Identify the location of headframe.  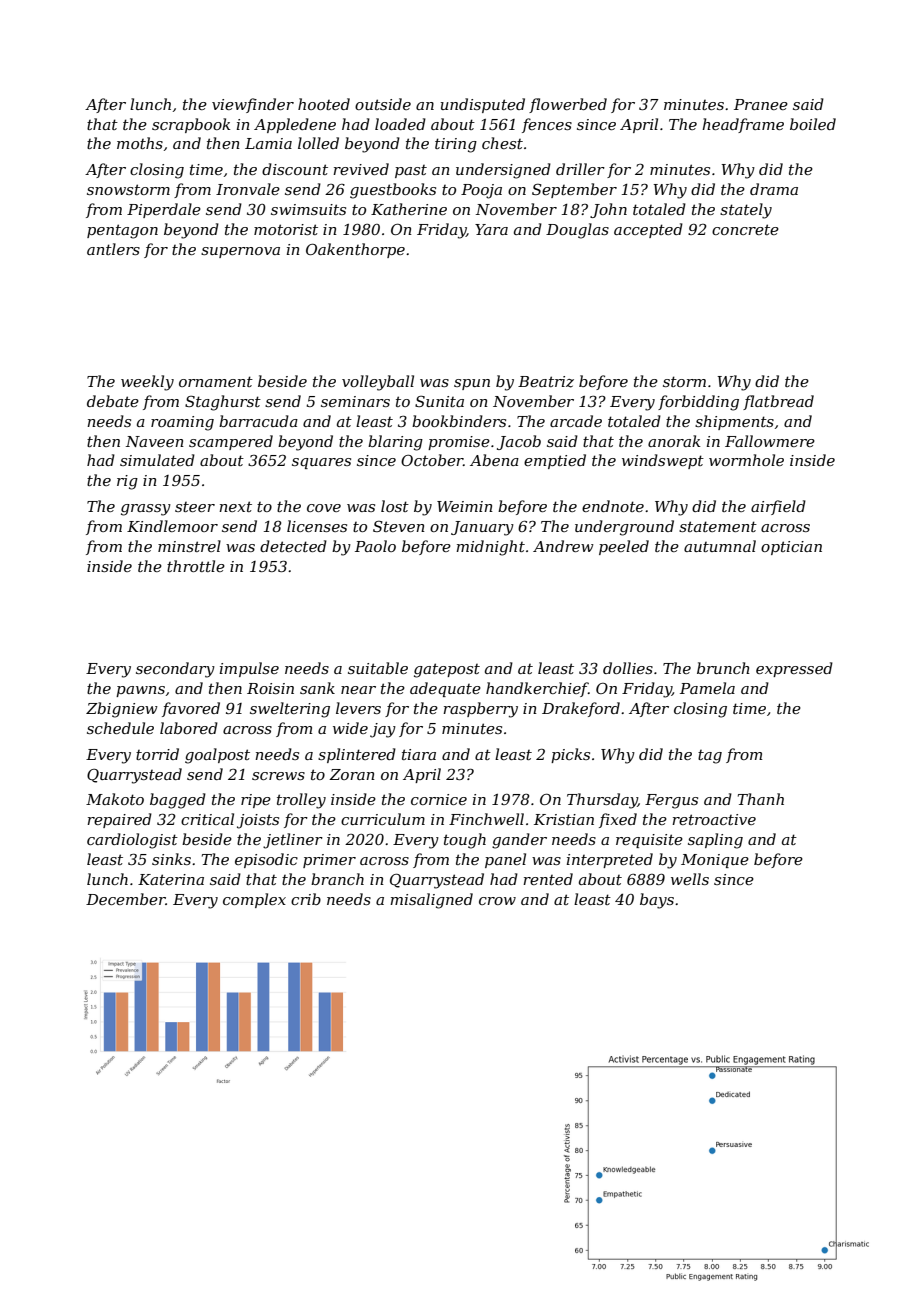
(743, 125).
